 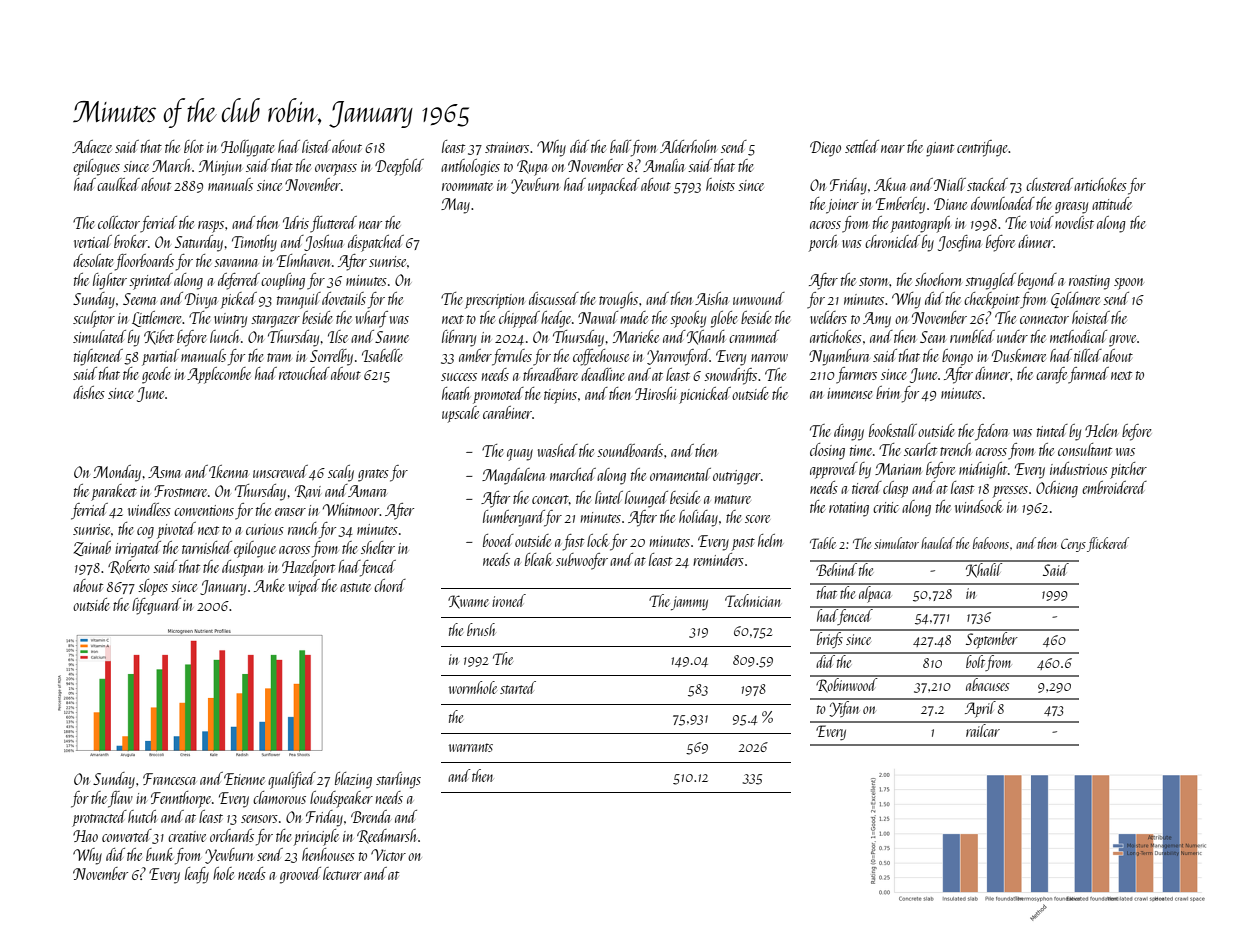 I want to click on Alderholm, so click(x=688, y=146).
